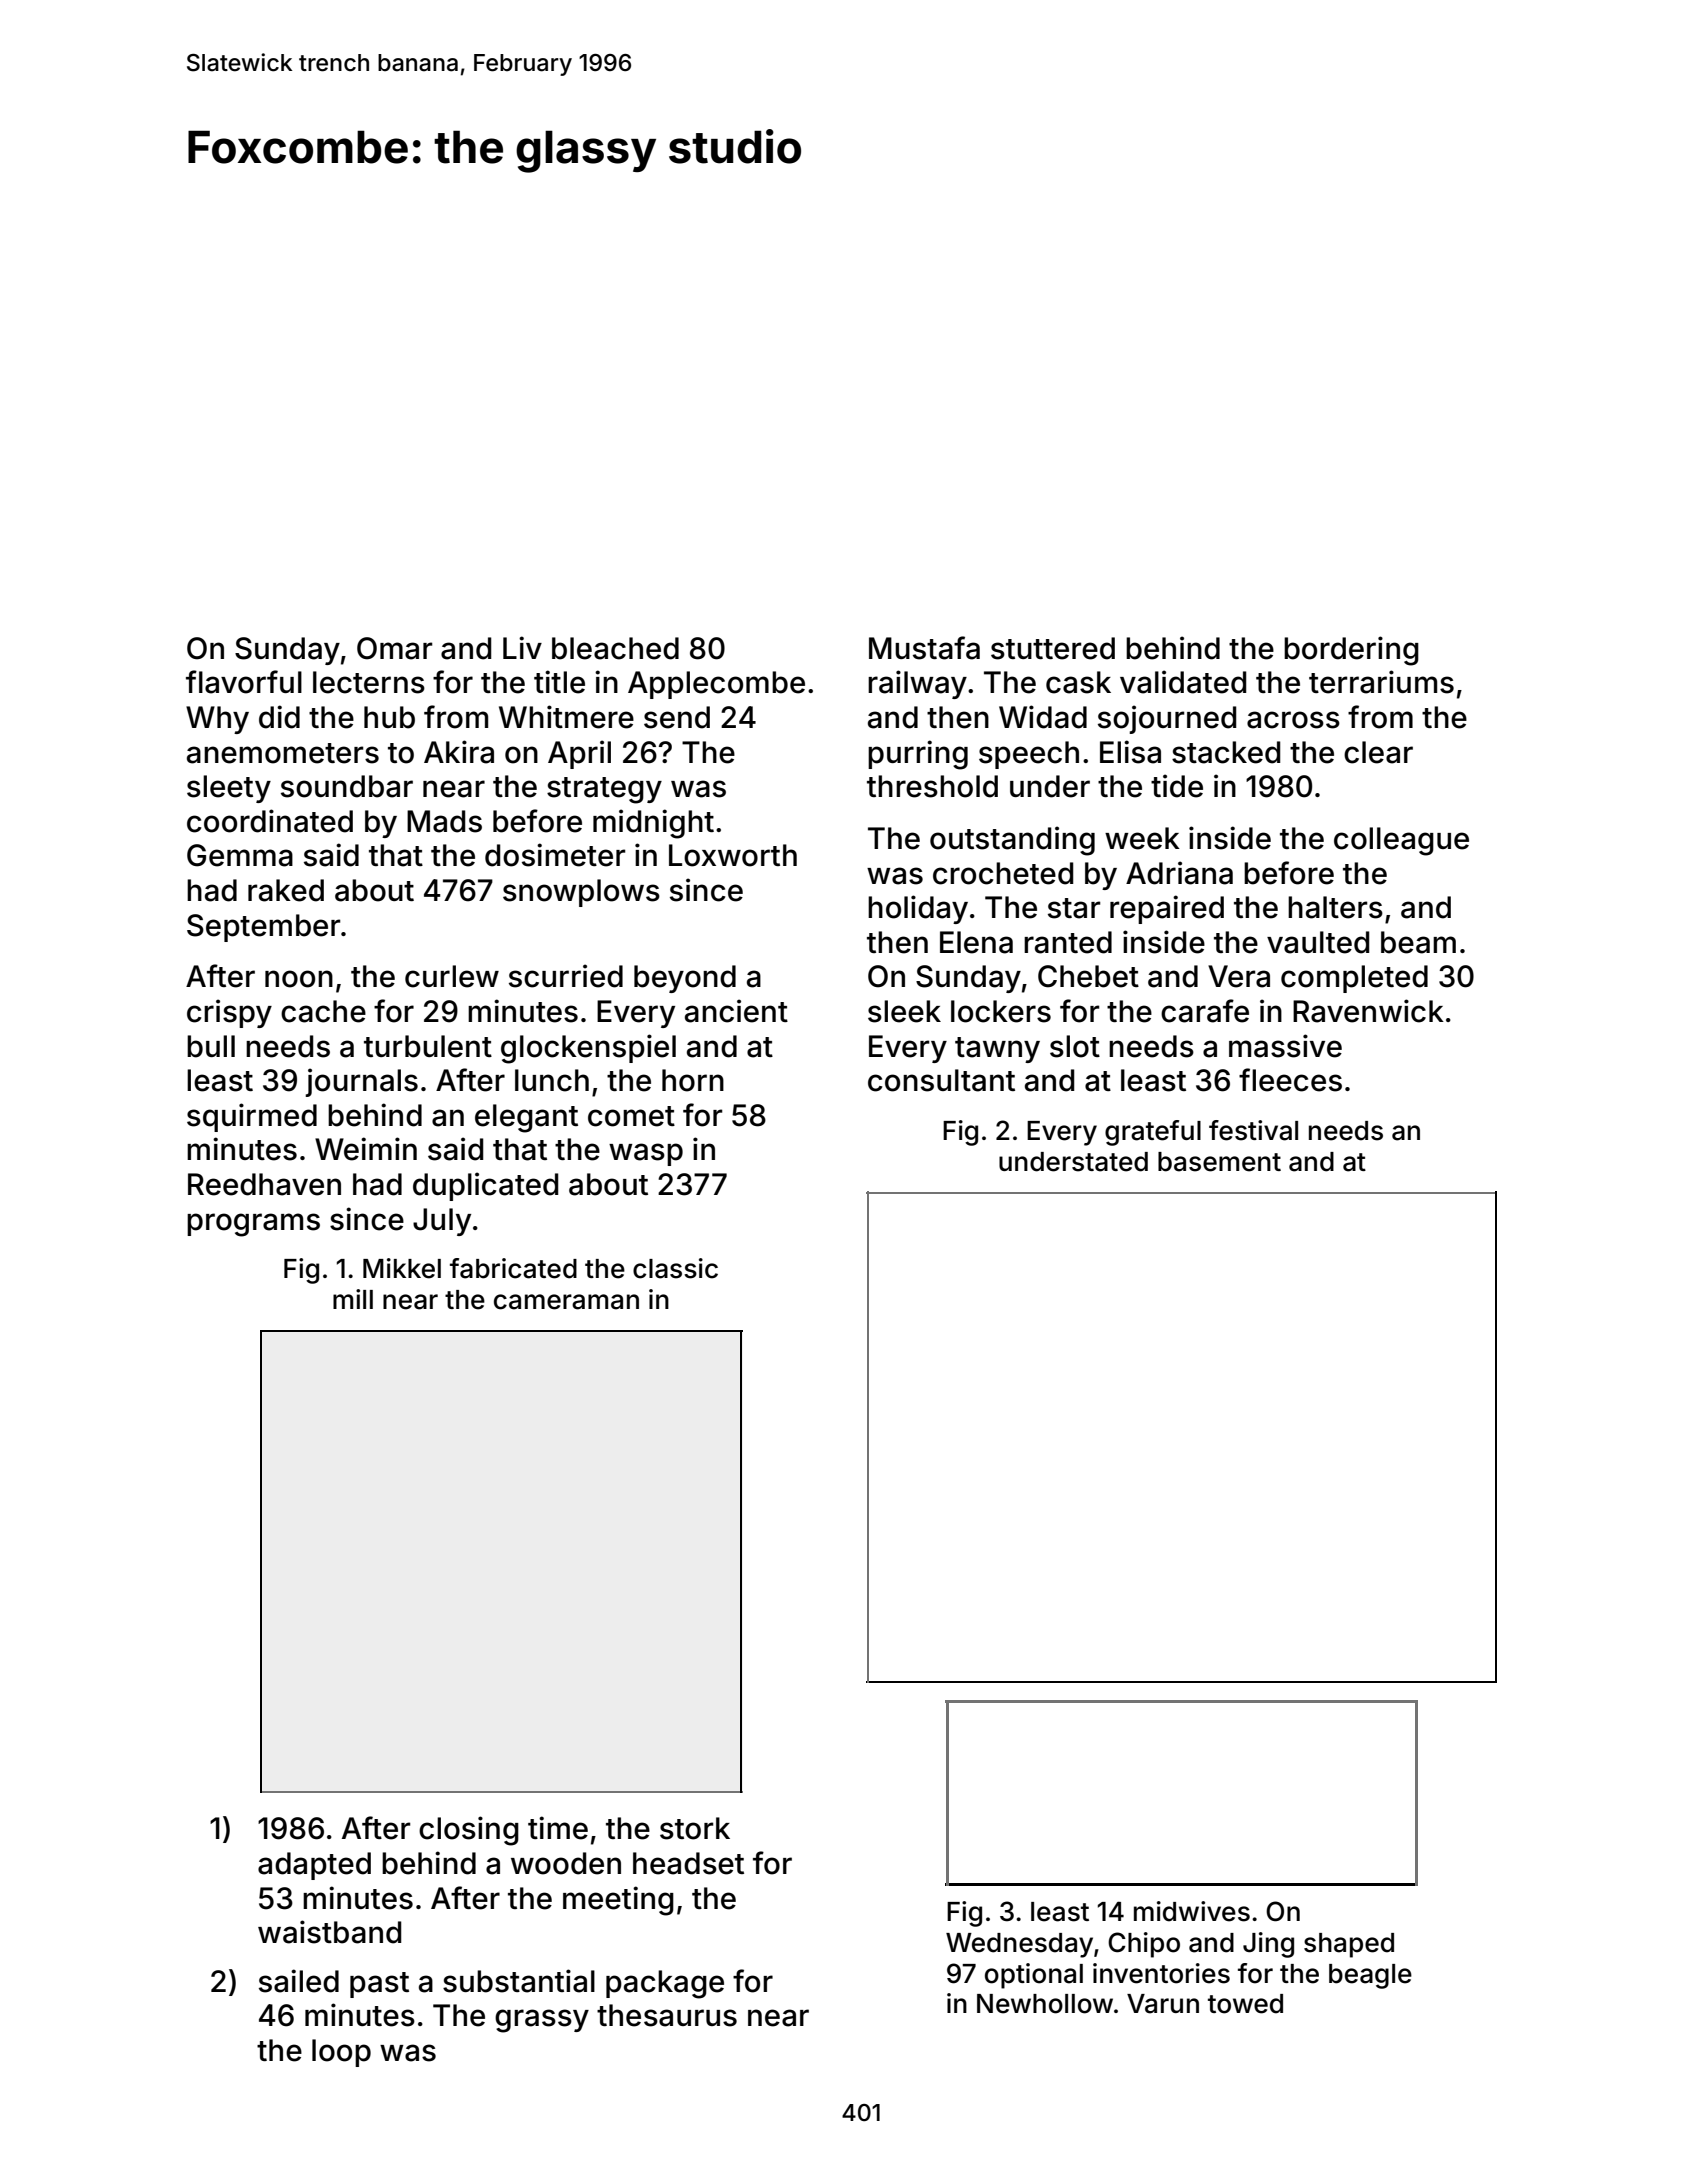 The image size is (1683, 2178). I want to click on classic, so click(675, 1268).
